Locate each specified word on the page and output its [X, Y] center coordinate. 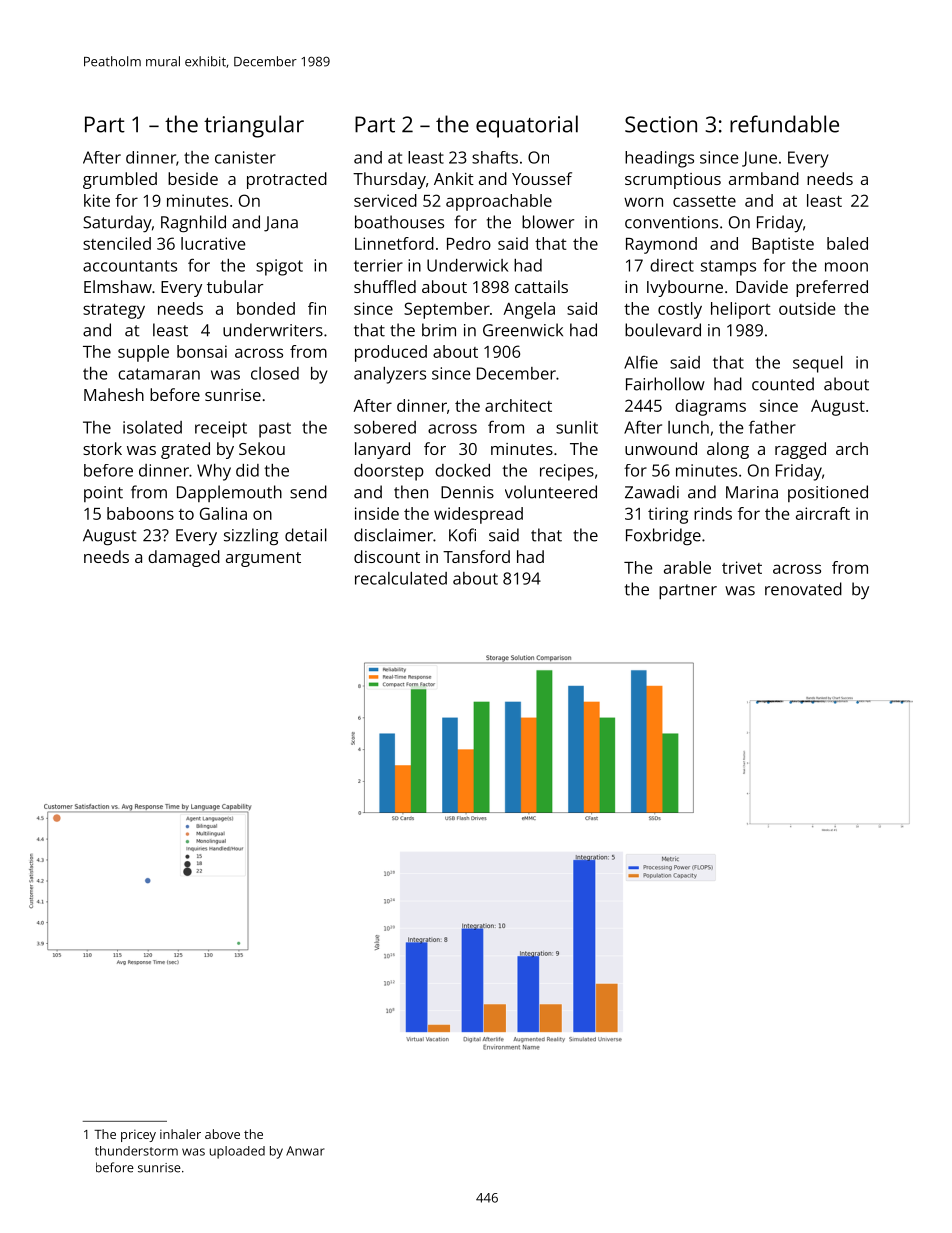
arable [687, 567]
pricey [138, 1135]
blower [548, 222]
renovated [803, 589]
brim [439, 330]
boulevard [663, 330]
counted [783, 384]
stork [102, 448]
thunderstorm [136, 1151]
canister [245, 157]
